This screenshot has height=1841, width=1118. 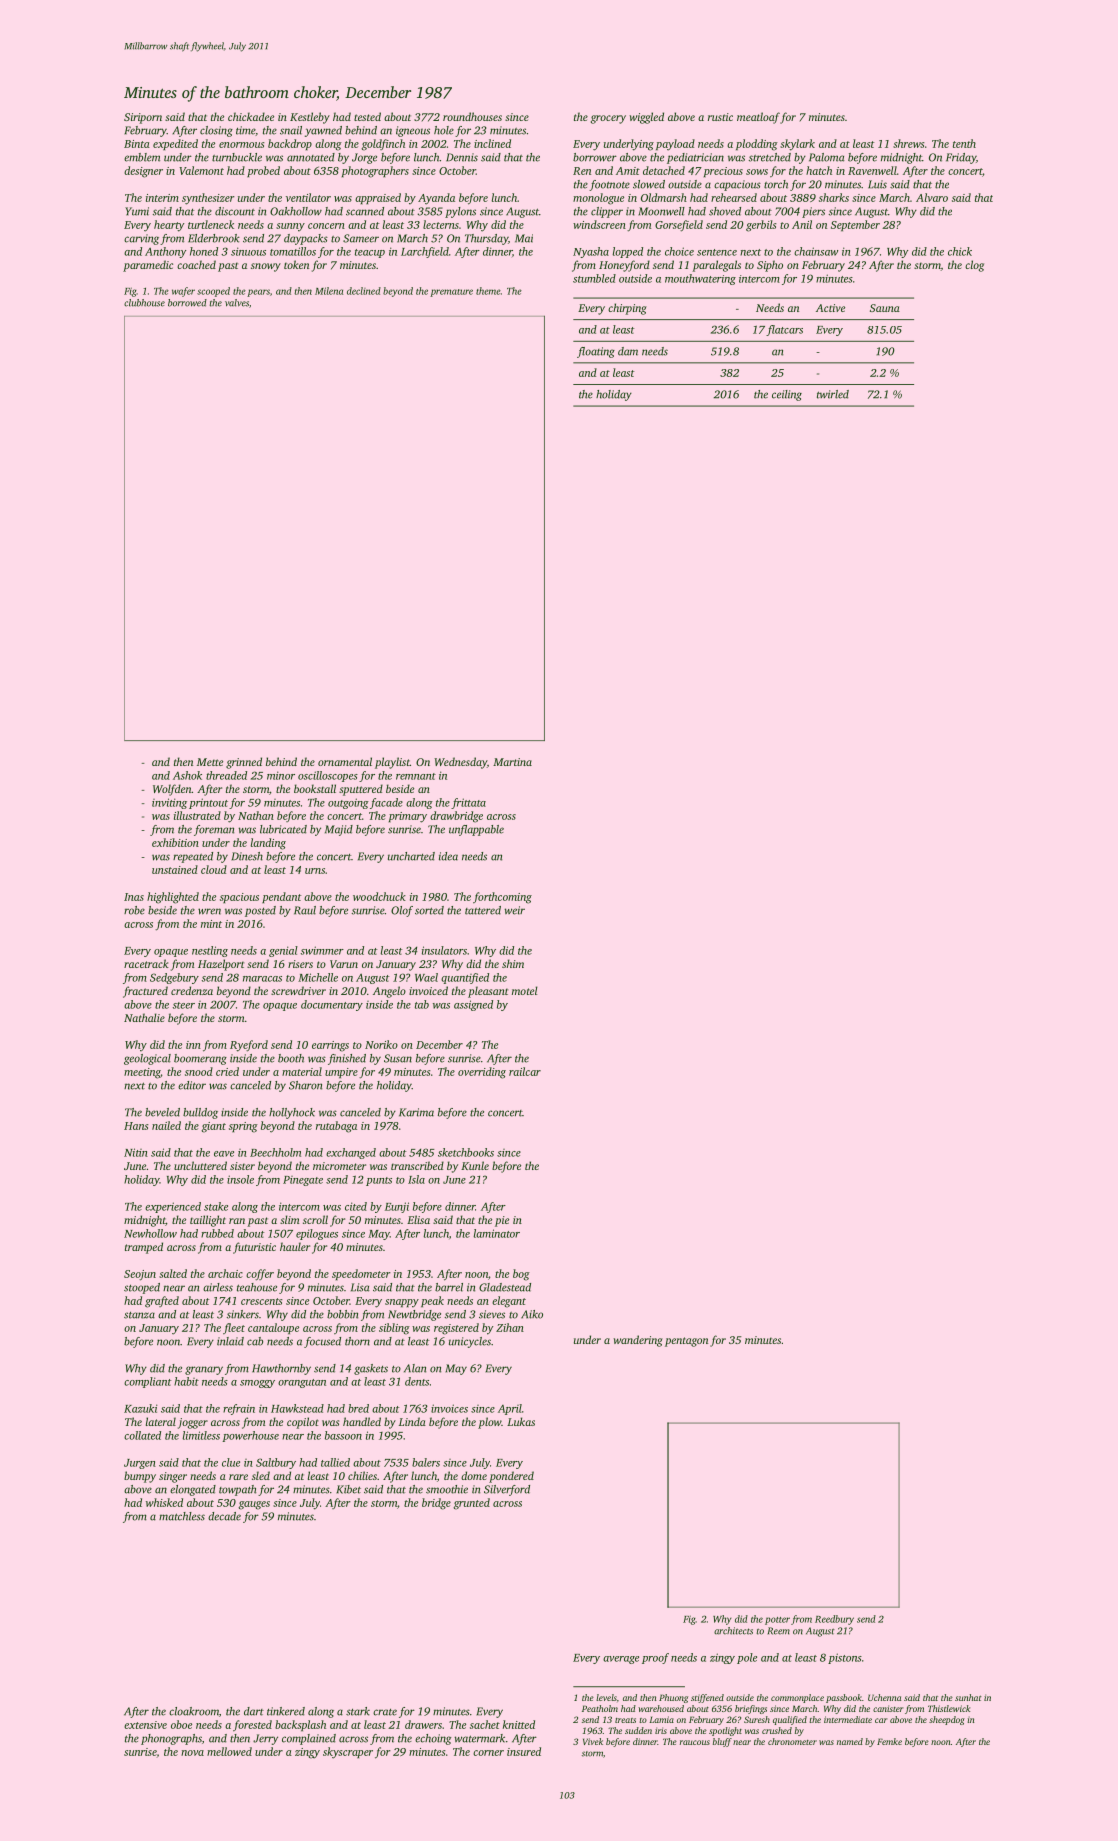 What do you see at coordinates (512, 762) in the screenshot?
I see `Martina` at bounding box center [512, 762].
